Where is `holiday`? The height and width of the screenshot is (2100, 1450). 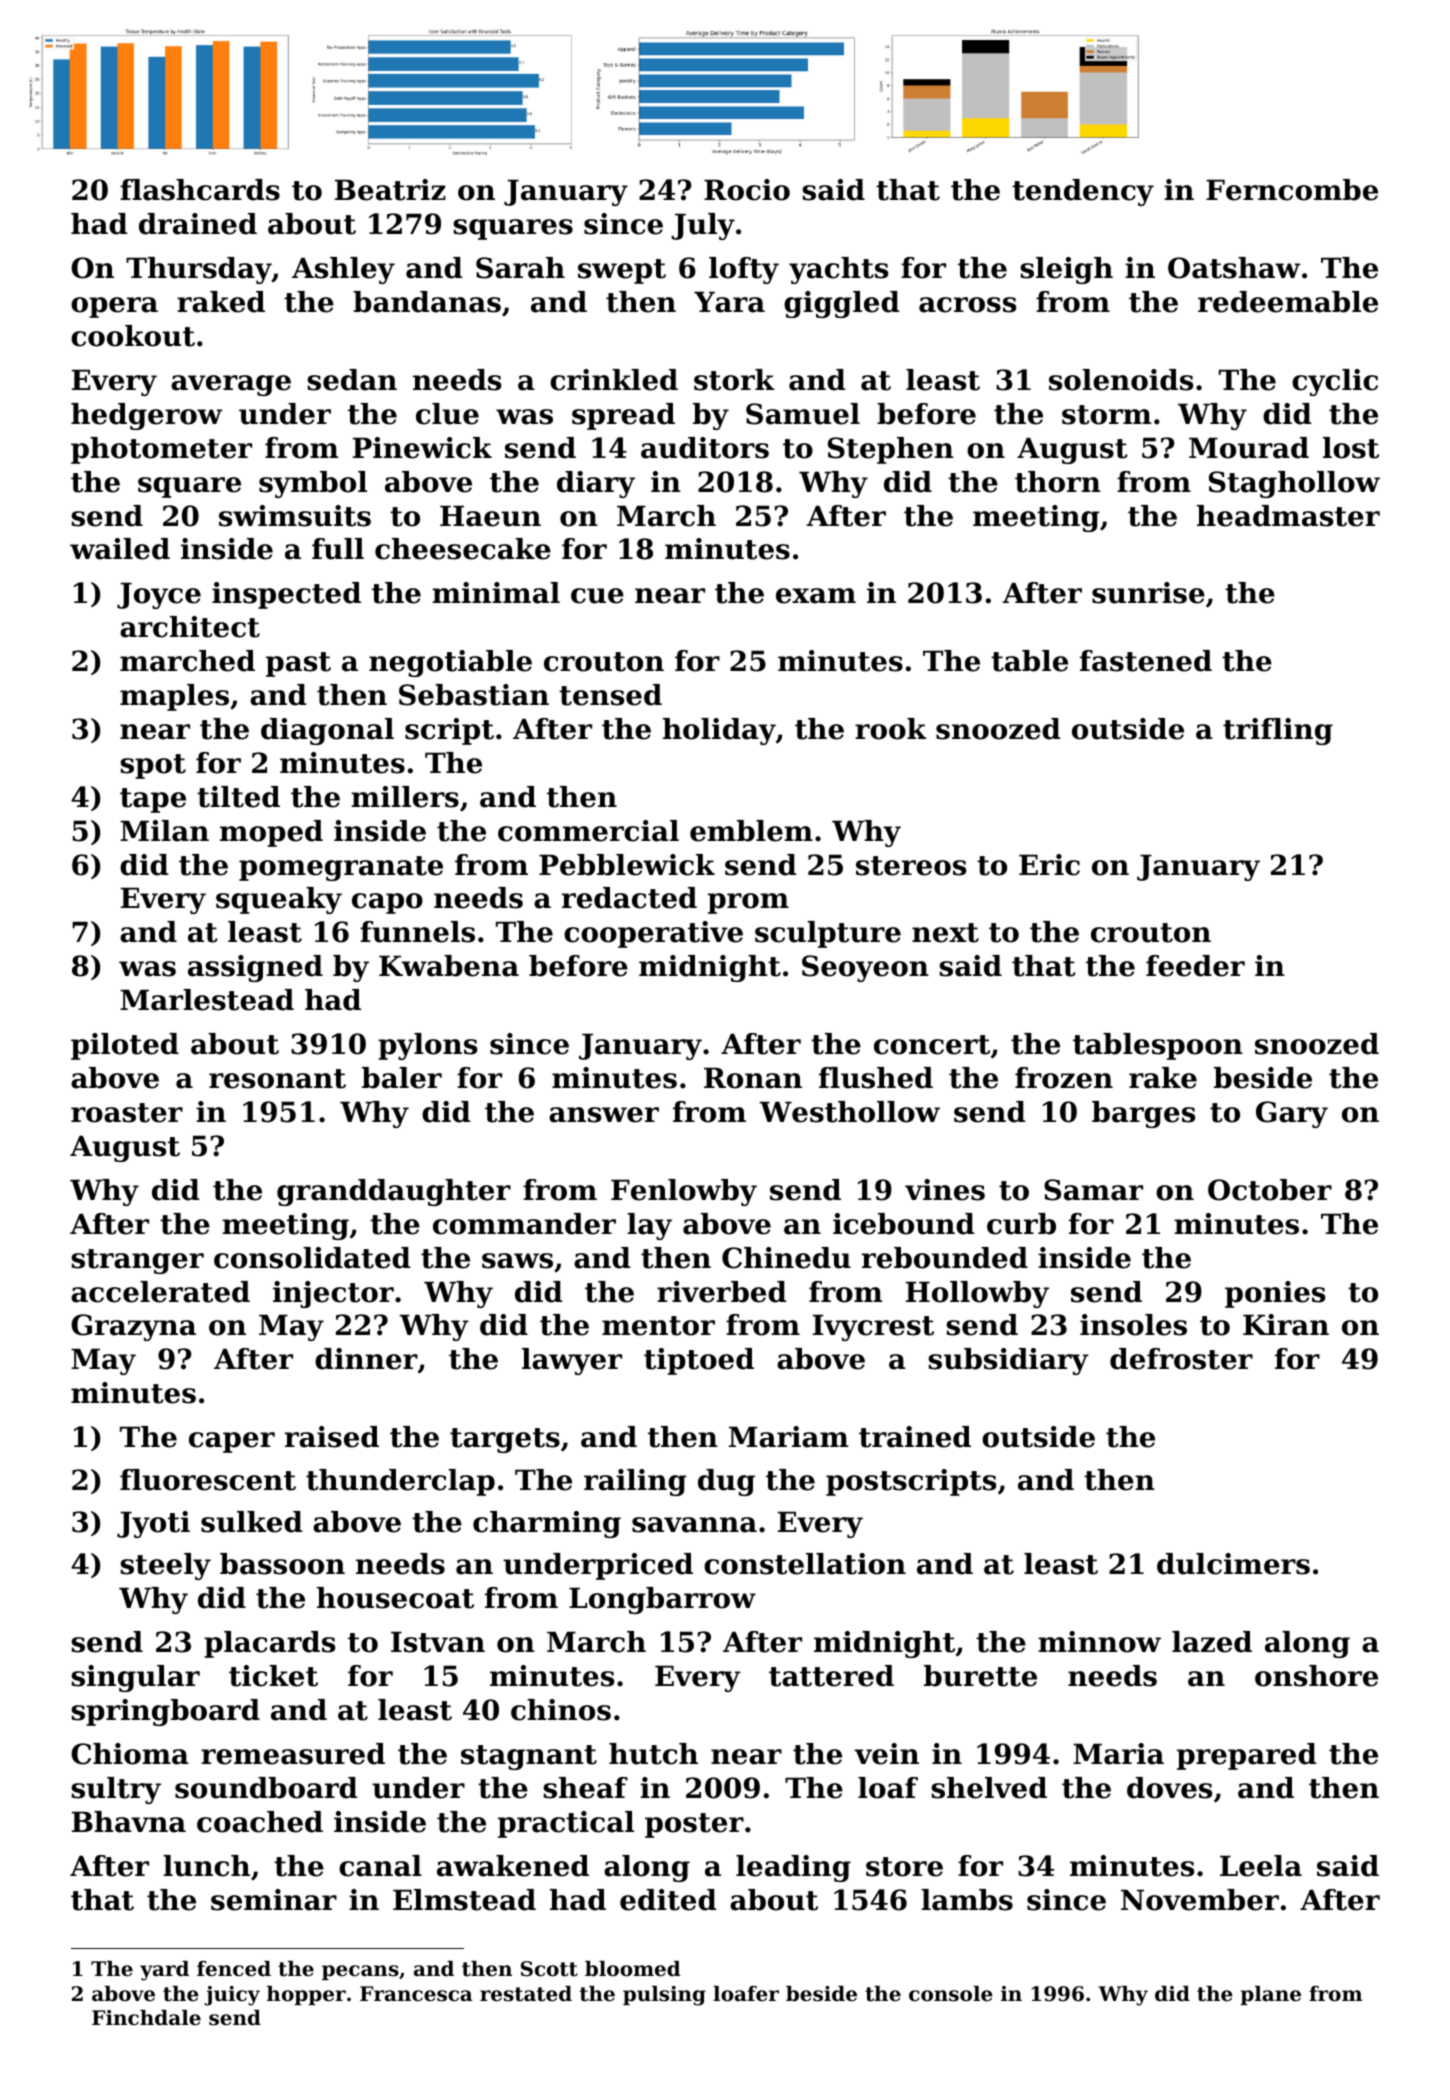
holiday is located at coordinates (719, 731).
